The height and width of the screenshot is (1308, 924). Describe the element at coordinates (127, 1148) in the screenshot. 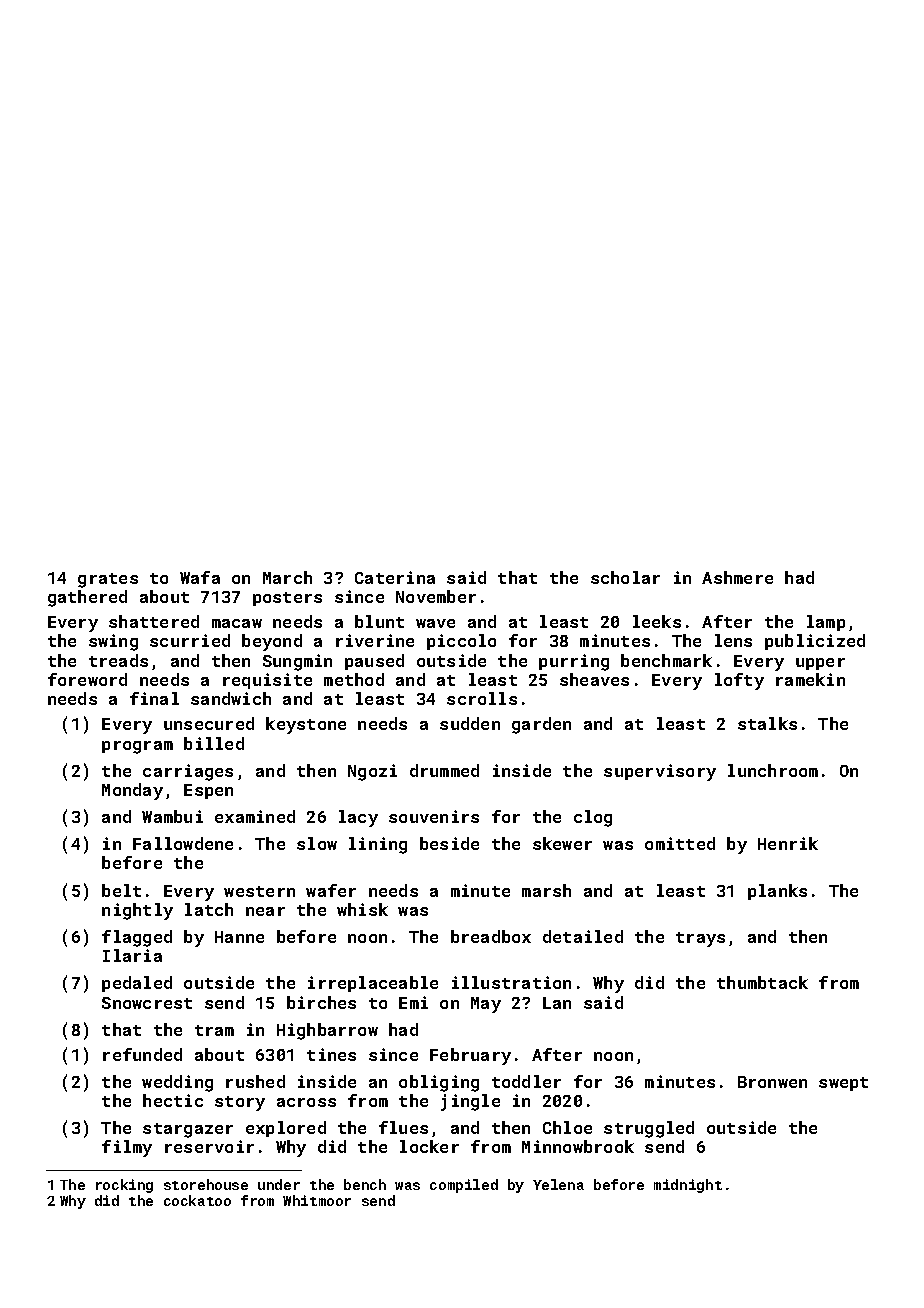

I see `filmy` at that location.
